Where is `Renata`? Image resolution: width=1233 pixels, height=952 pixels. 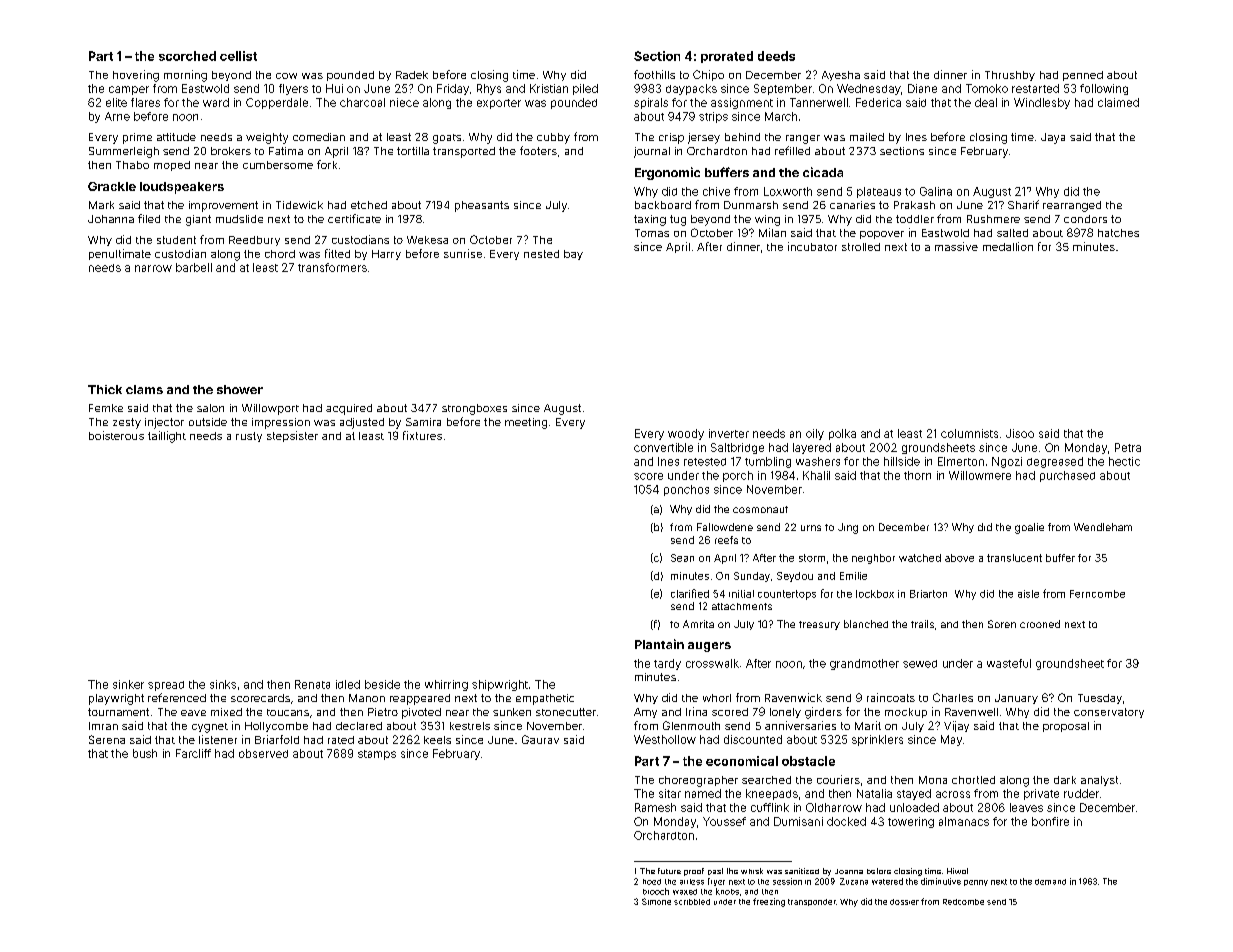
Renata is located at coordinates (312, 684).
